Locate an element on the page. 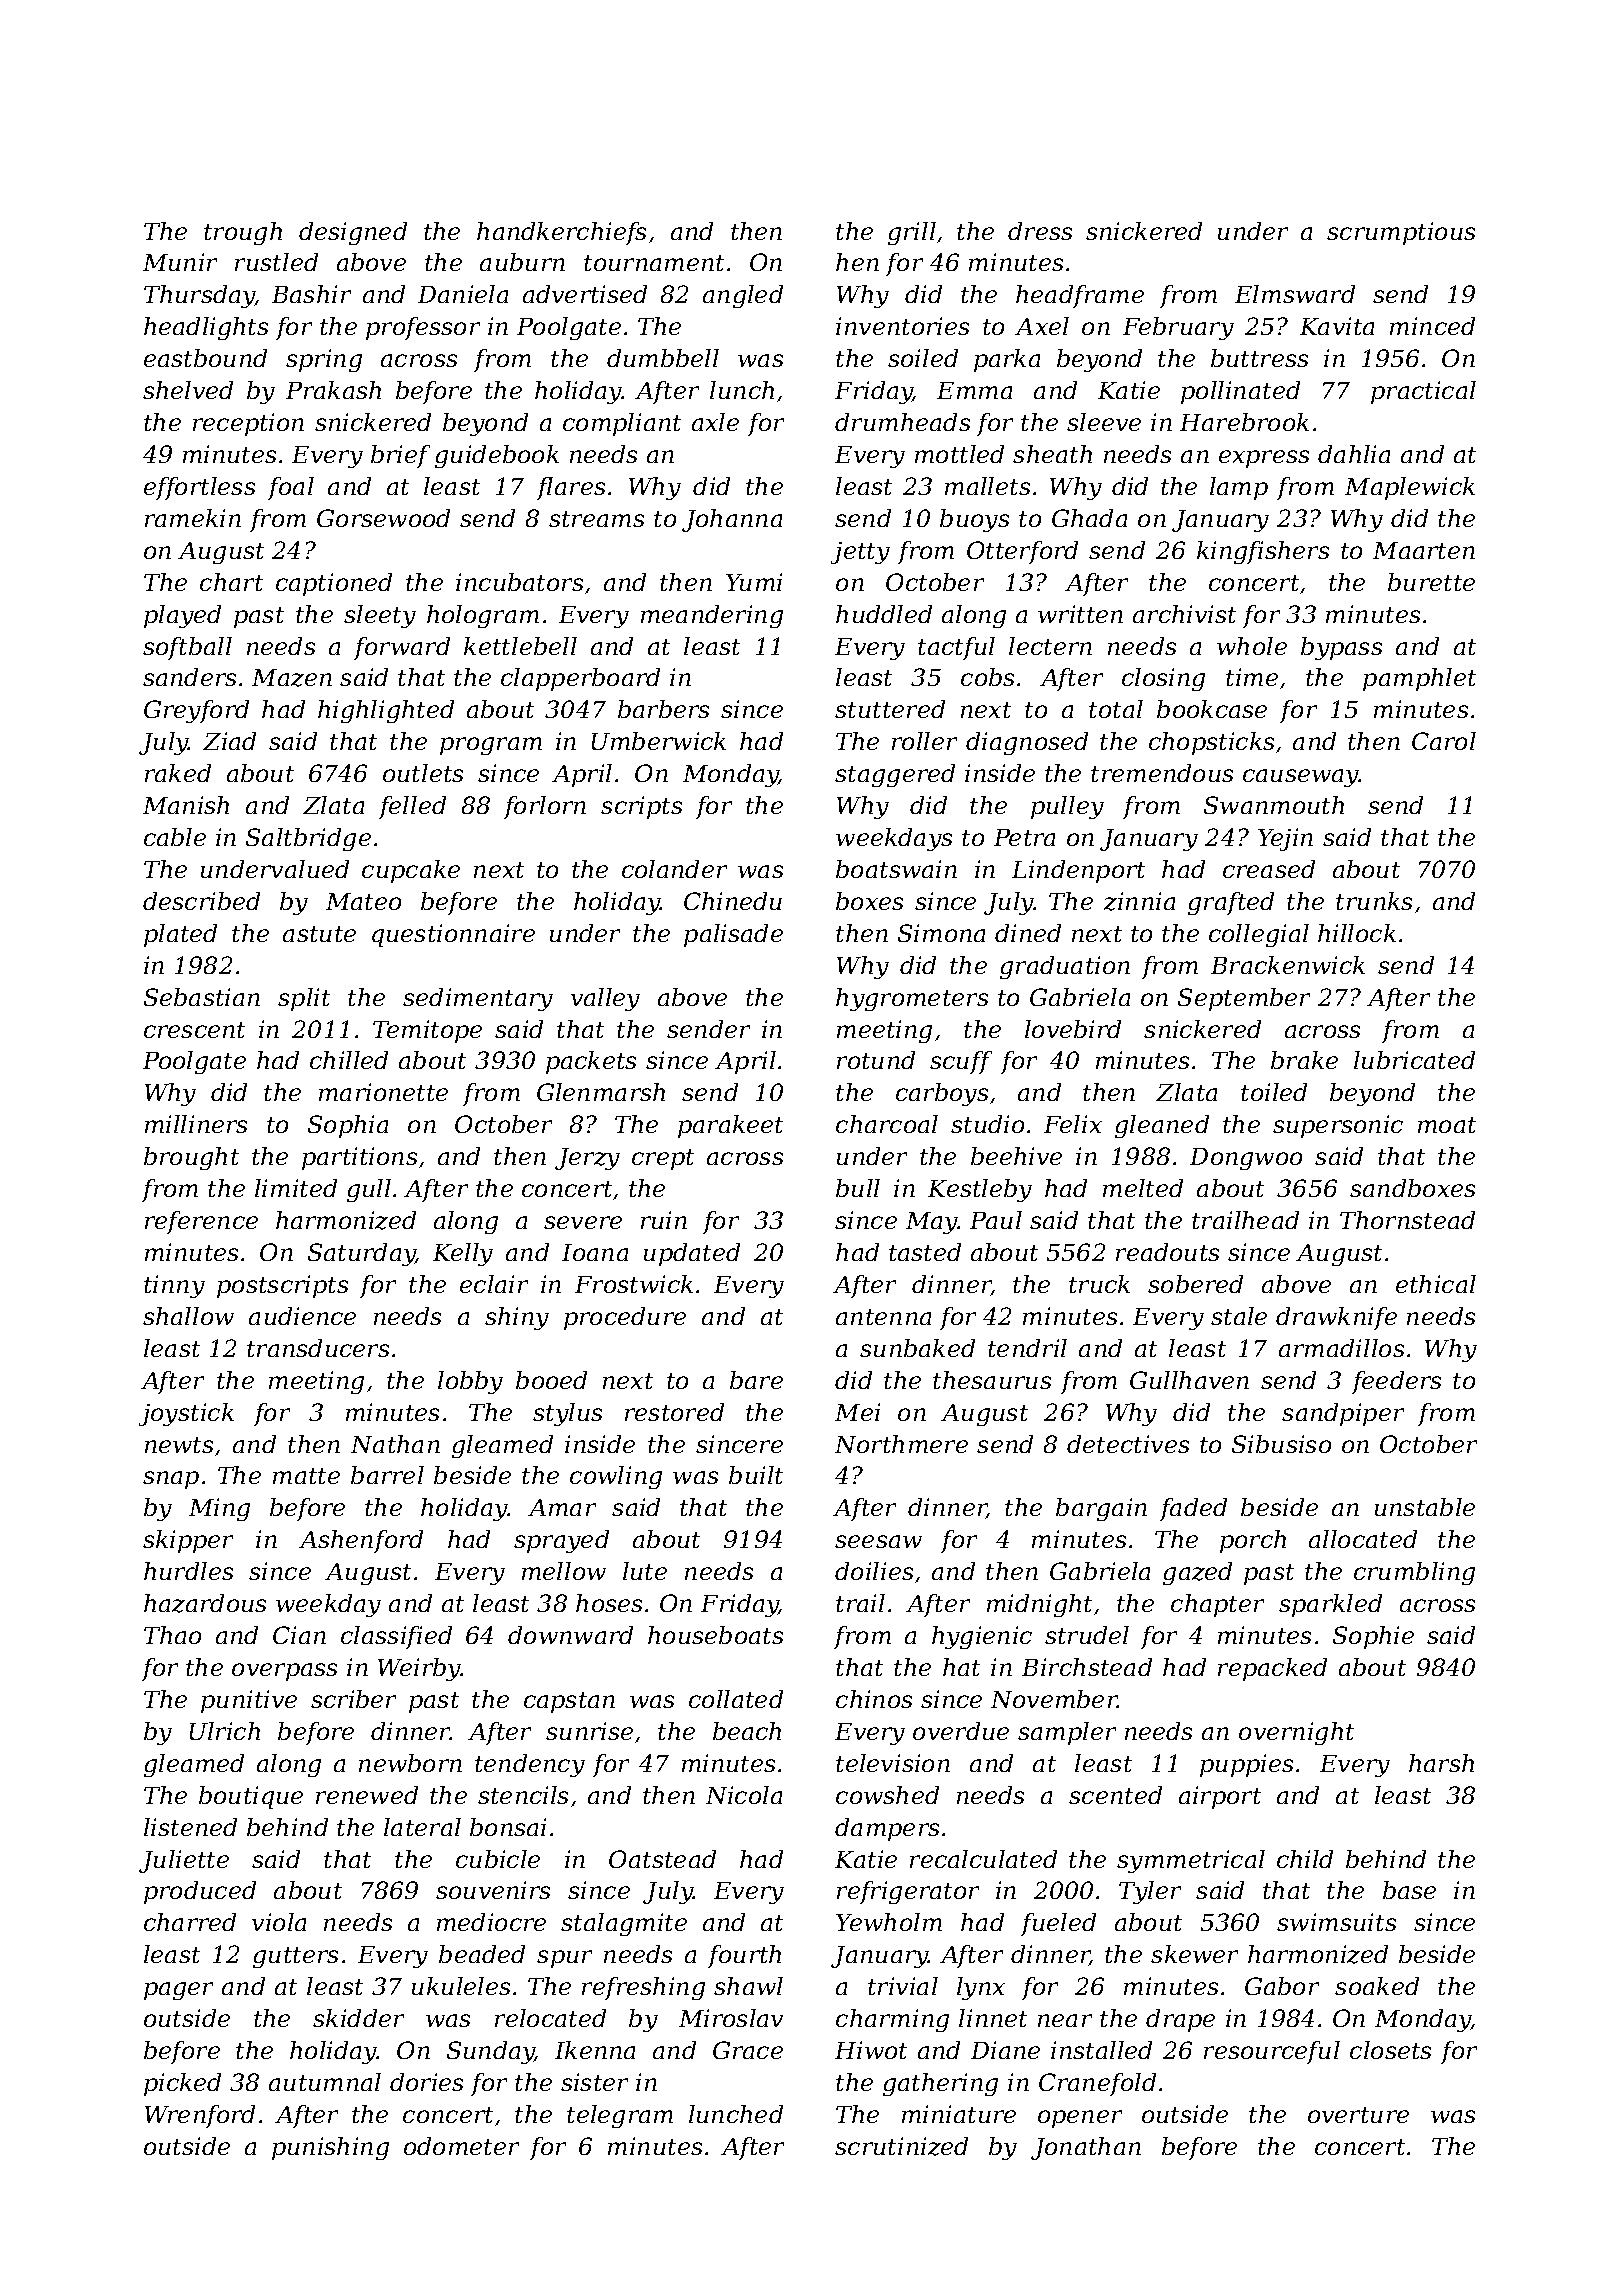  designed is located at coordinates (353, 233).
